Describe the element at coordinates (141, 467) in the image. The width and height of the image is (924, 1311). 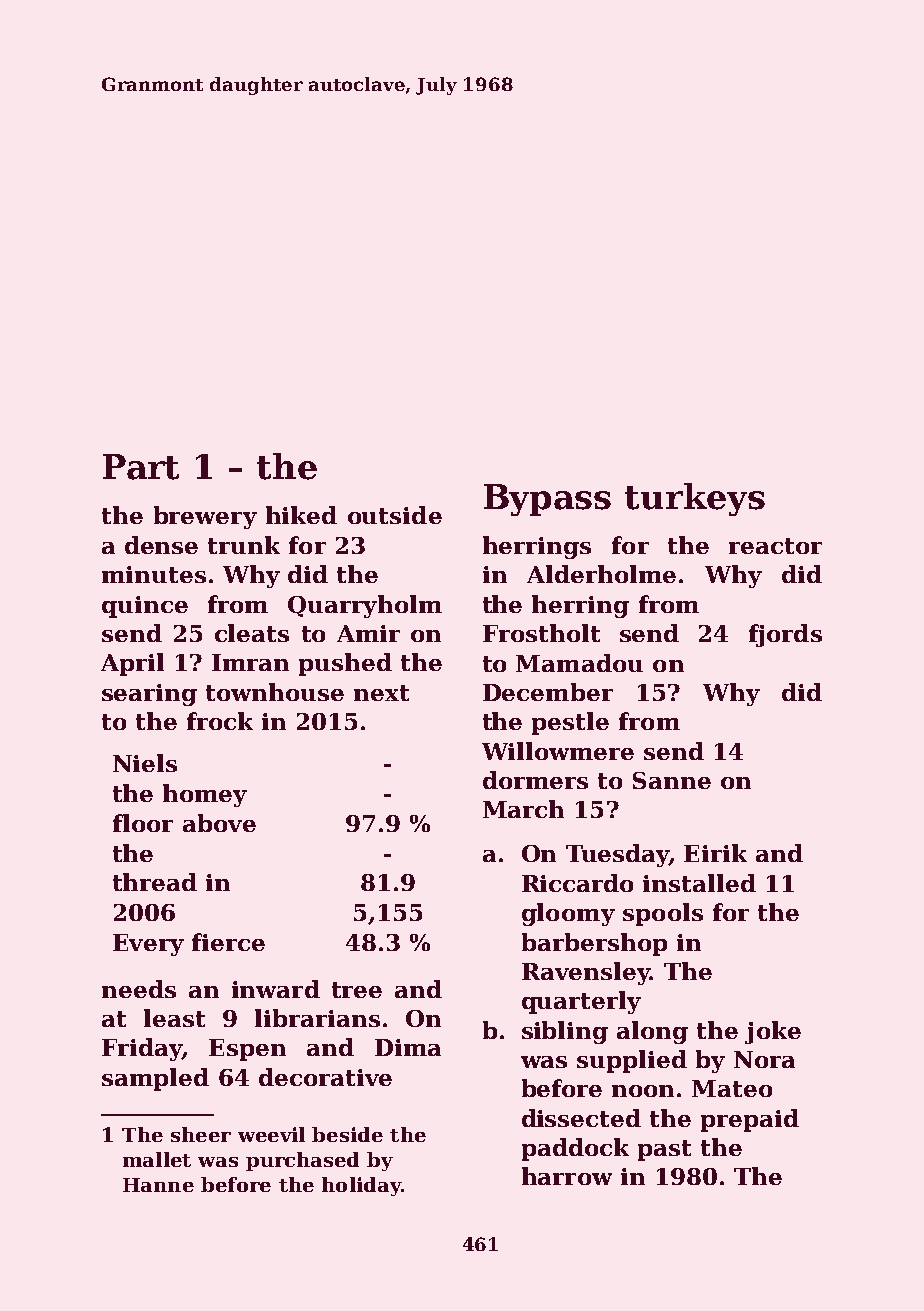
I see `Part` at that location.
